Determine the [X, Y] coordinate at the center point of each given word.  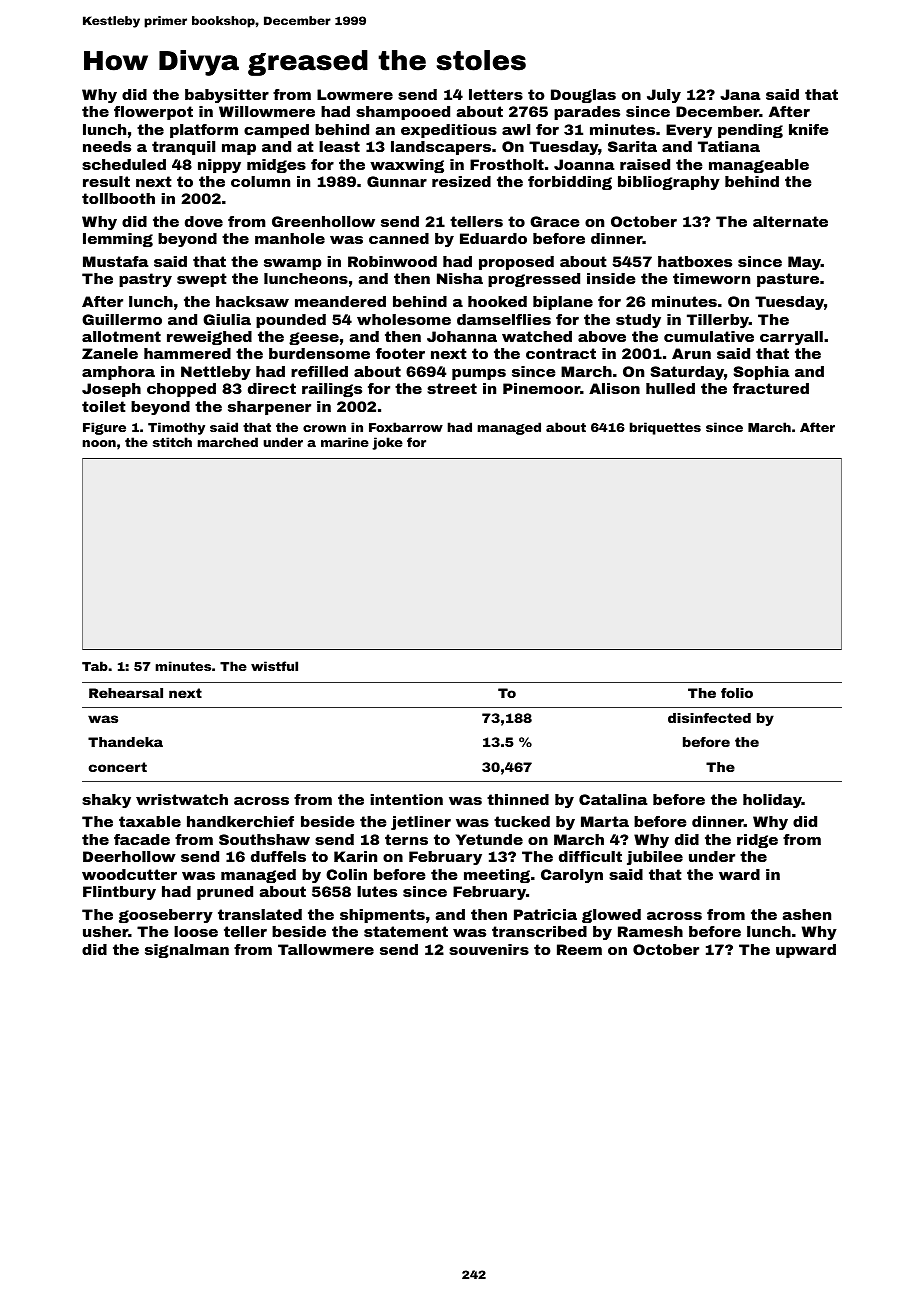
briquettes [665, 428]
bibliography [669, 183]
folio [737, 693]
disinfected [709, 718]
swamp [293, 264]
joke [387, 443]
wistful [274, 666]
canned [399, 238]
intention [407, 799]
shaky [106, 801]
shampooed [403, 113]
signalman [187, 951]
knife [809, 129]
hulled [670, 388]
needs [107, 146]
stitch [172, 442]
